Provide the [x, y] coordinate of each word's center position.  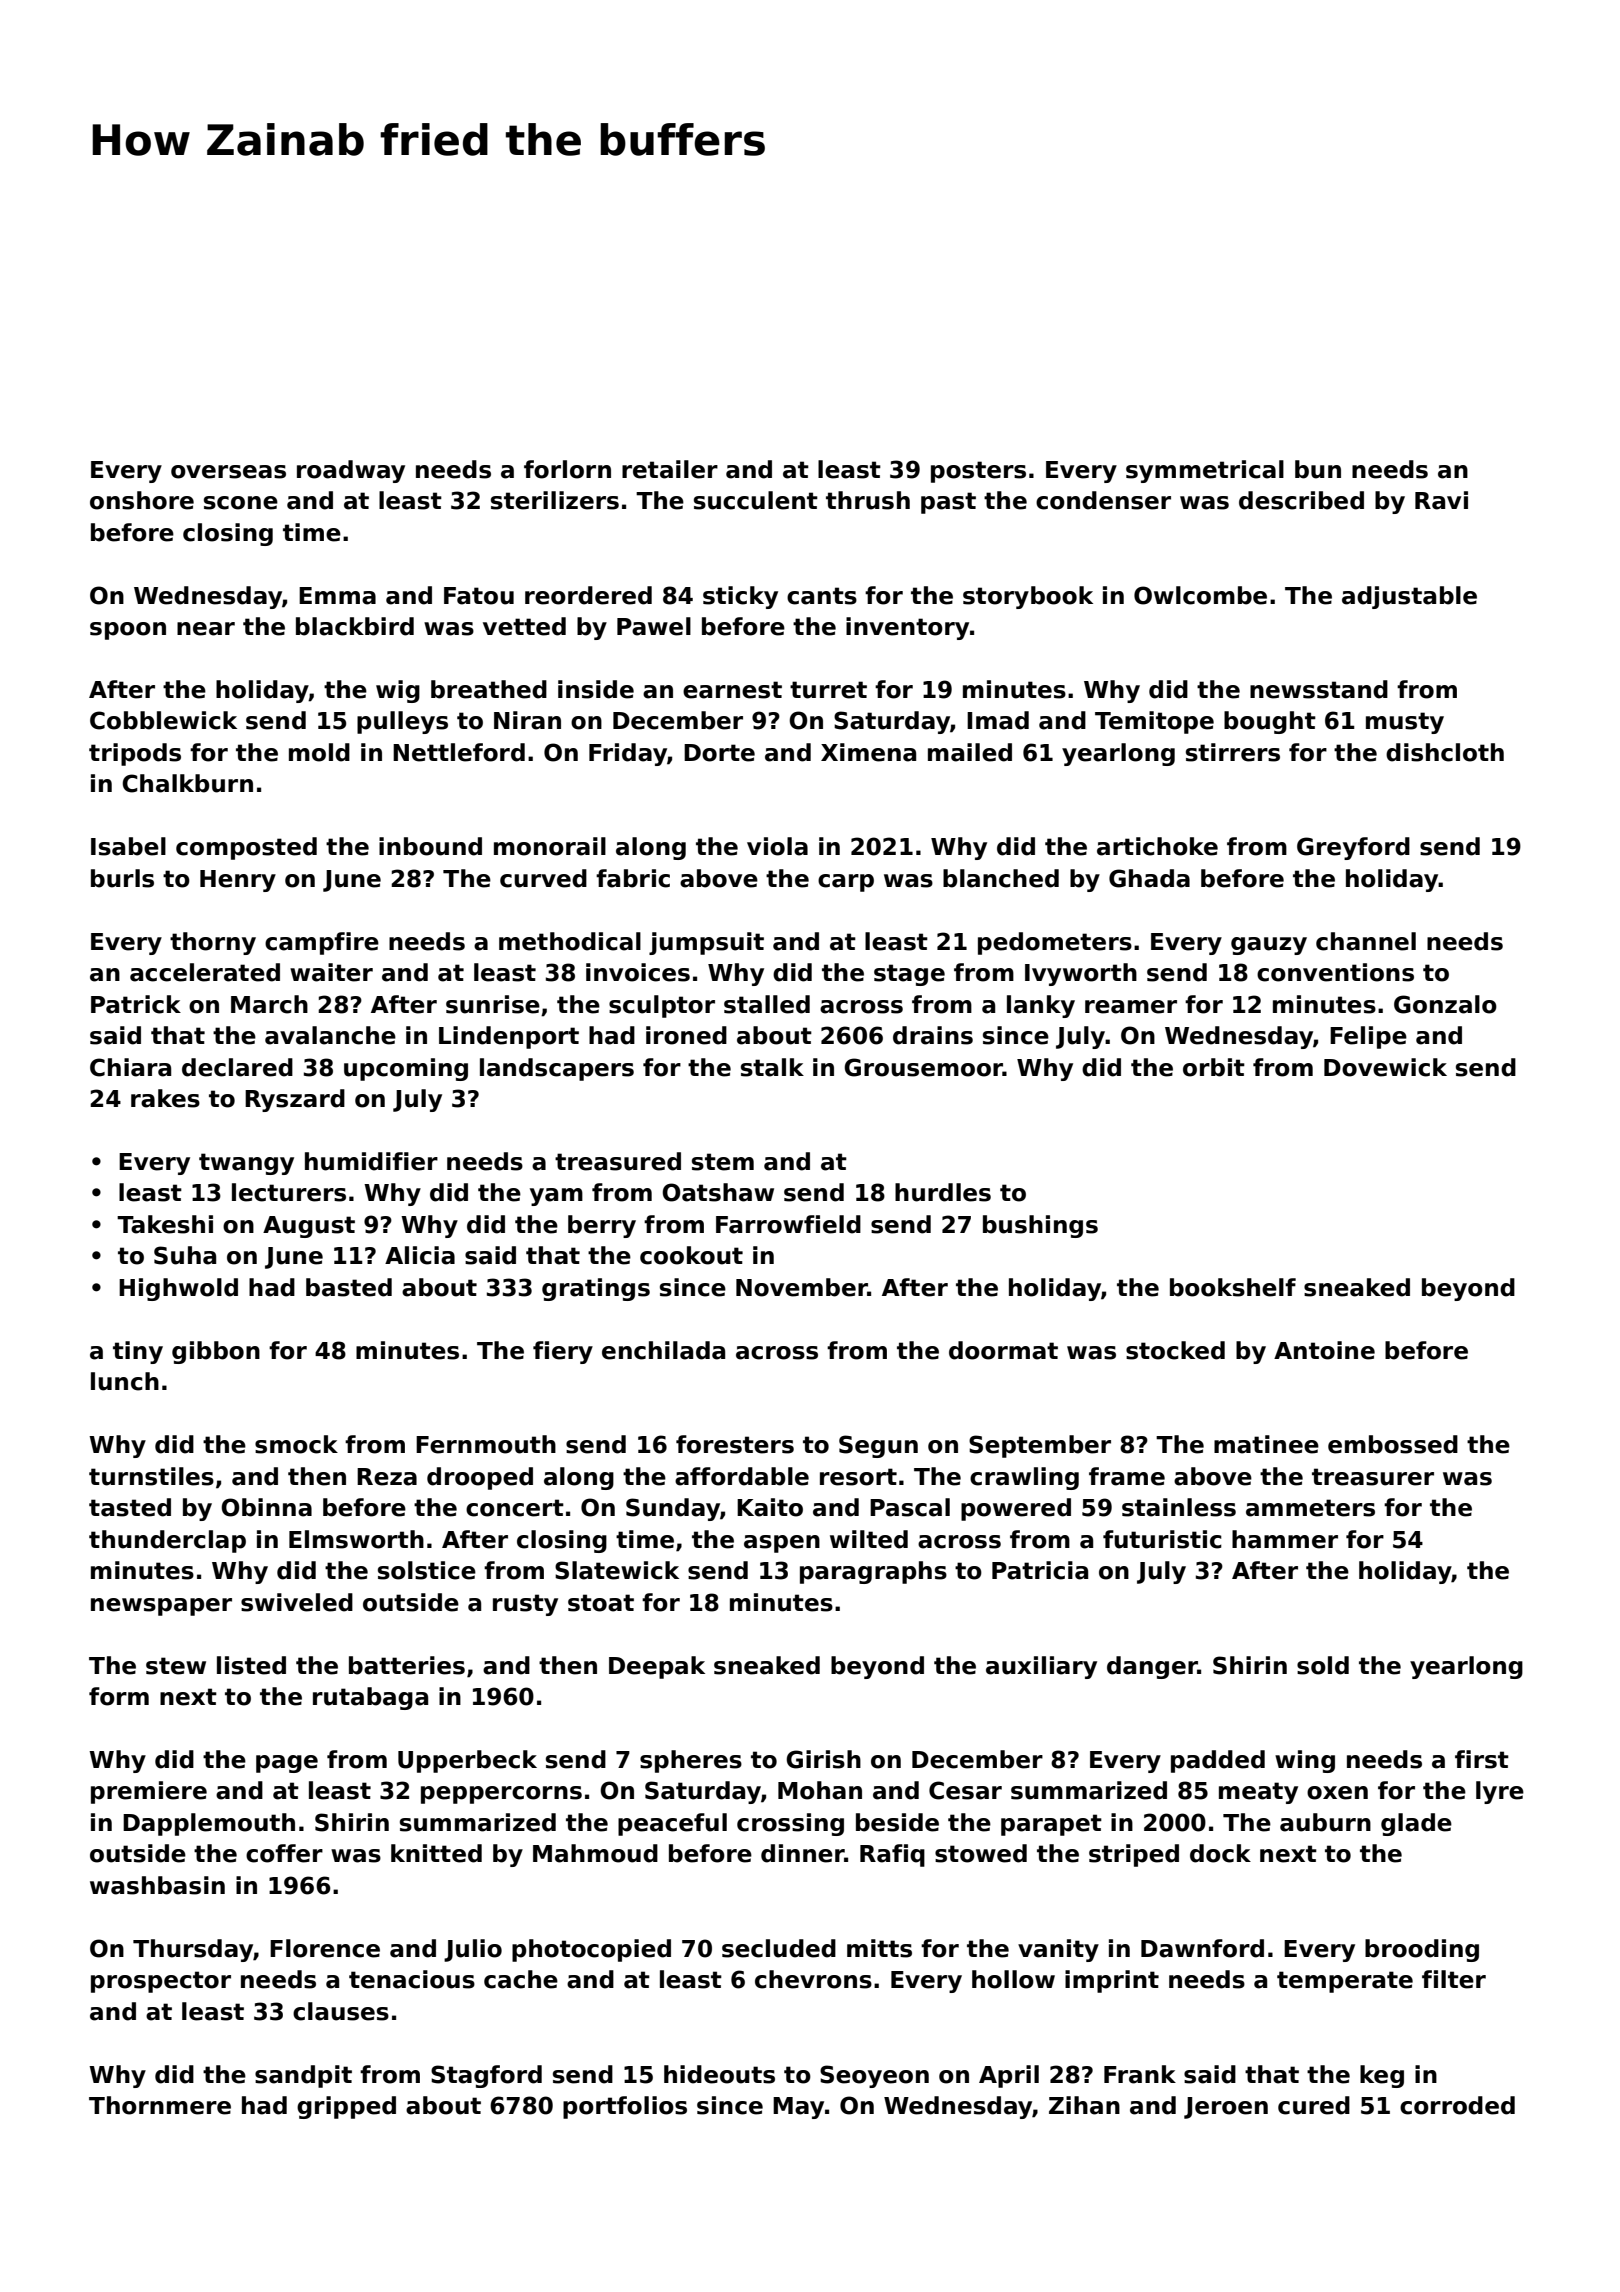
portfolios [625, 2107]
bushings [1040, 1226]
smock [296, 1444]
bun [1318, 469]
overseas [228, 472]
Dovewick [1385, 1067]
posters [978, 472]
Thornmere [160, 2105]
